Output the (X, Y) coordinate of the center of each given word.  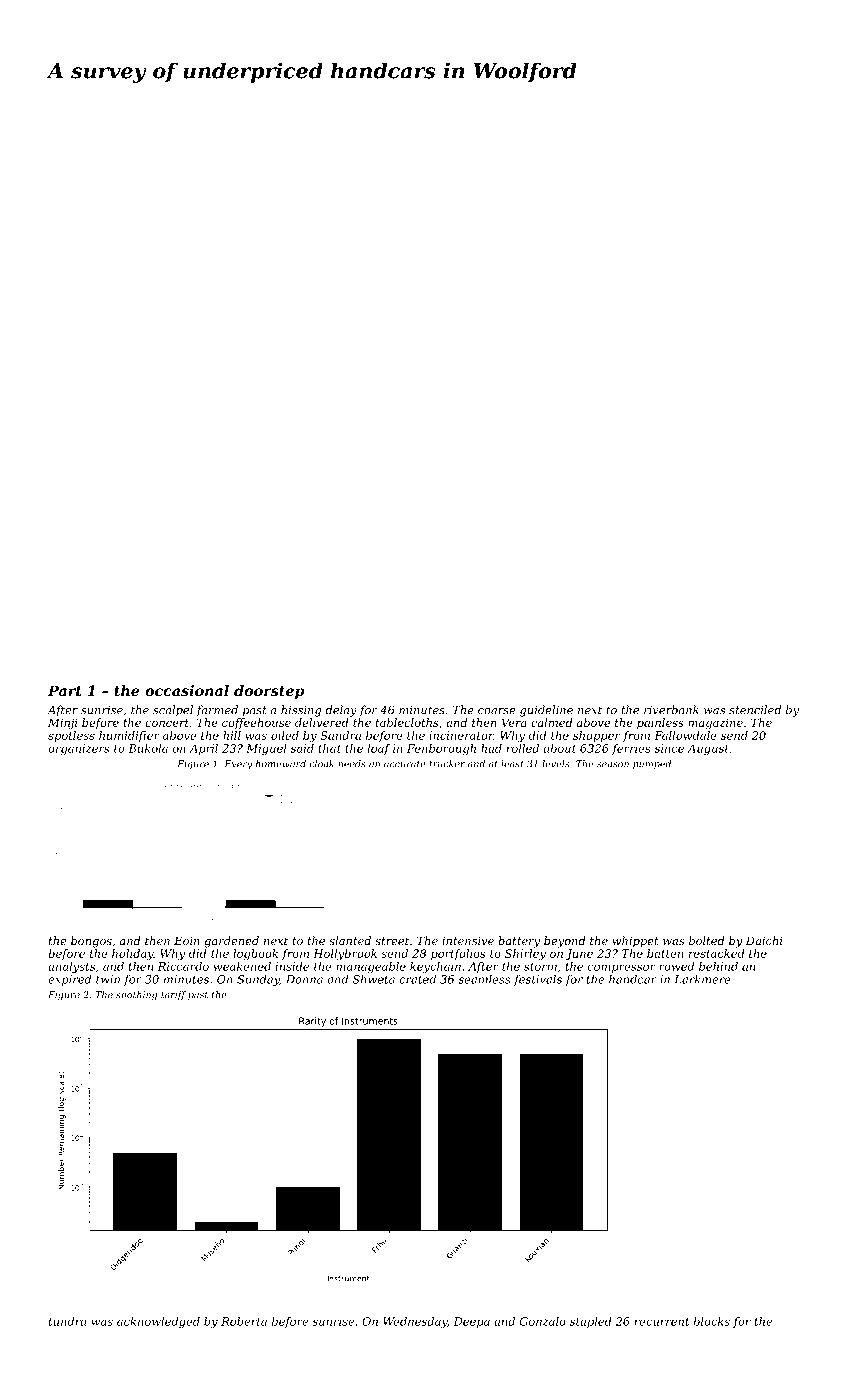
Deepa (471, 1322)
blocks (712, 1321)
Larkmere (702, 979)
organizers (79, 749)
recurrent (662, 1322)
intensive (468, 940)
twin (108, 979)
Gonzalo (543, 1321)
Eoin (187, 940)
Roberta (244, 1321)
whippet (635, 942)
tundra (67, 1321)
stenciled (755, 710)
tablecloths (407, 722)
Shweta (374, 979)
